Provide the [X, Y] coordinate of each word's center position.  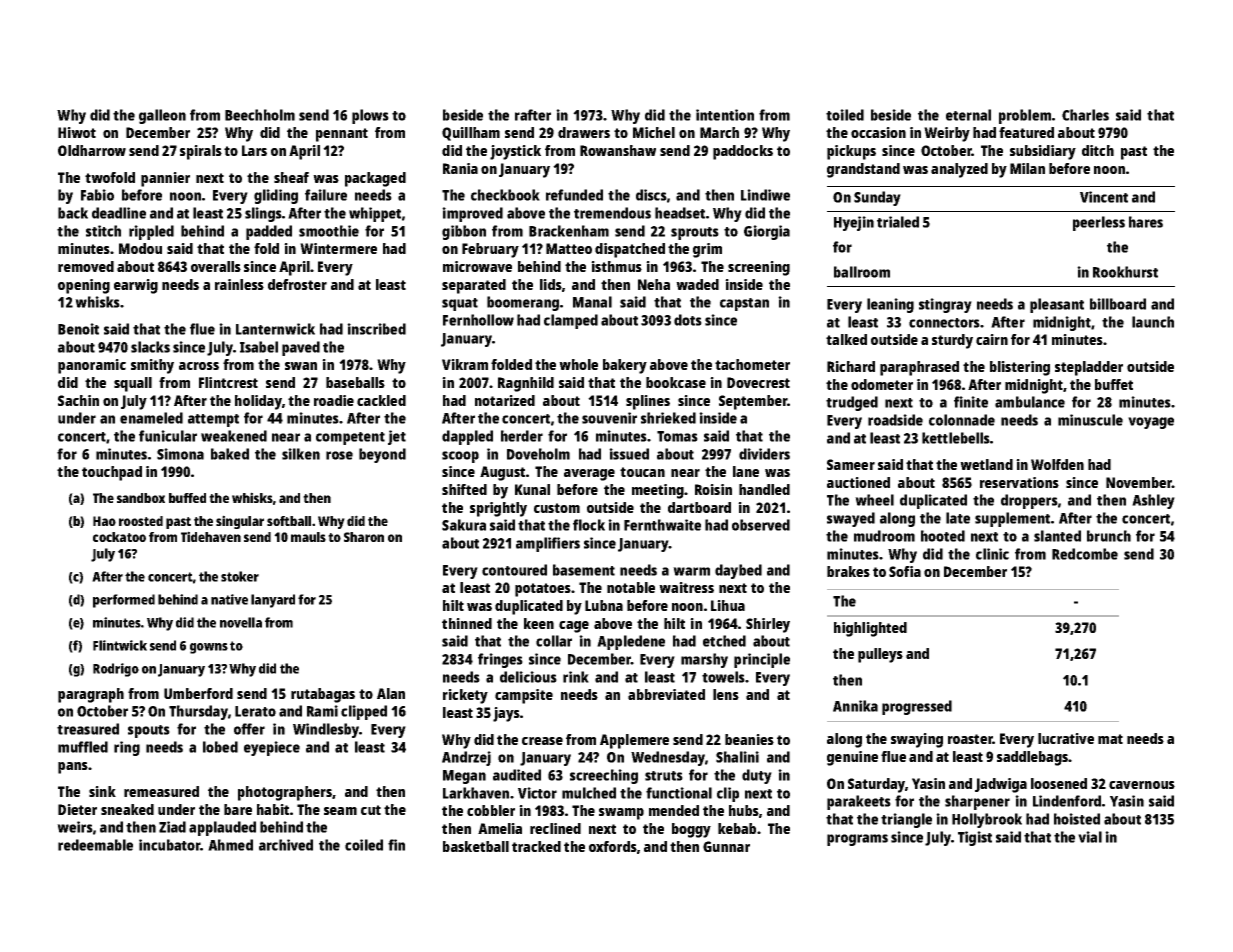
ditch [1098, 150]
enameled [151, 418]
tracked [536, 846]
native [229, 599]
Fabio [97, 195]
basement [584, 570]
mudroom [884, 536]
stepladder [1089, 368]
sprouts [695, 233]
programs [857, 840]
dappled [467, 437]
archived [286, 845]
